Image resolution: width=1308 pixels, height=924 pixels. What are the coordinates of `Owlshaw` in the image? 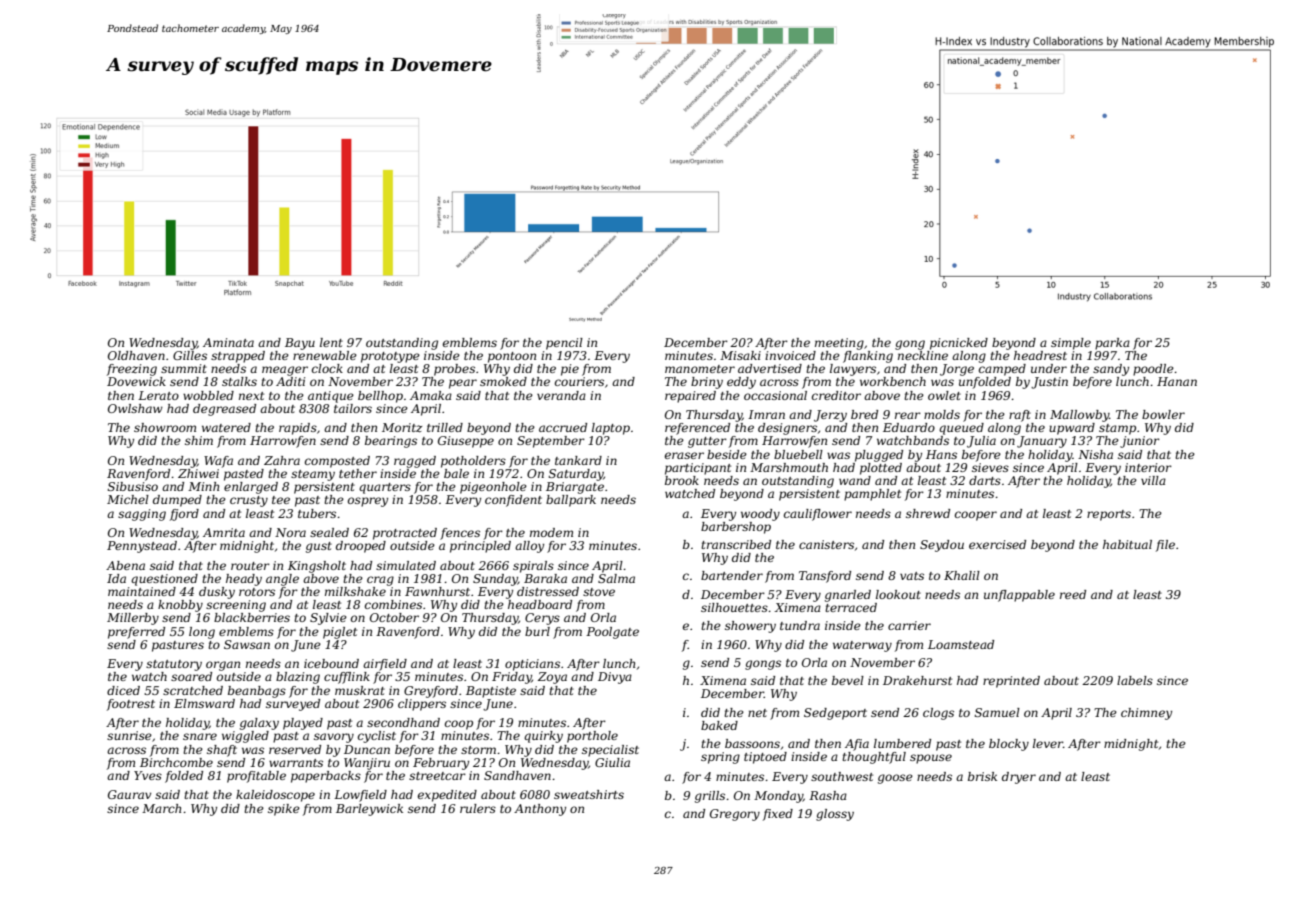 It's located at (135, 408).
